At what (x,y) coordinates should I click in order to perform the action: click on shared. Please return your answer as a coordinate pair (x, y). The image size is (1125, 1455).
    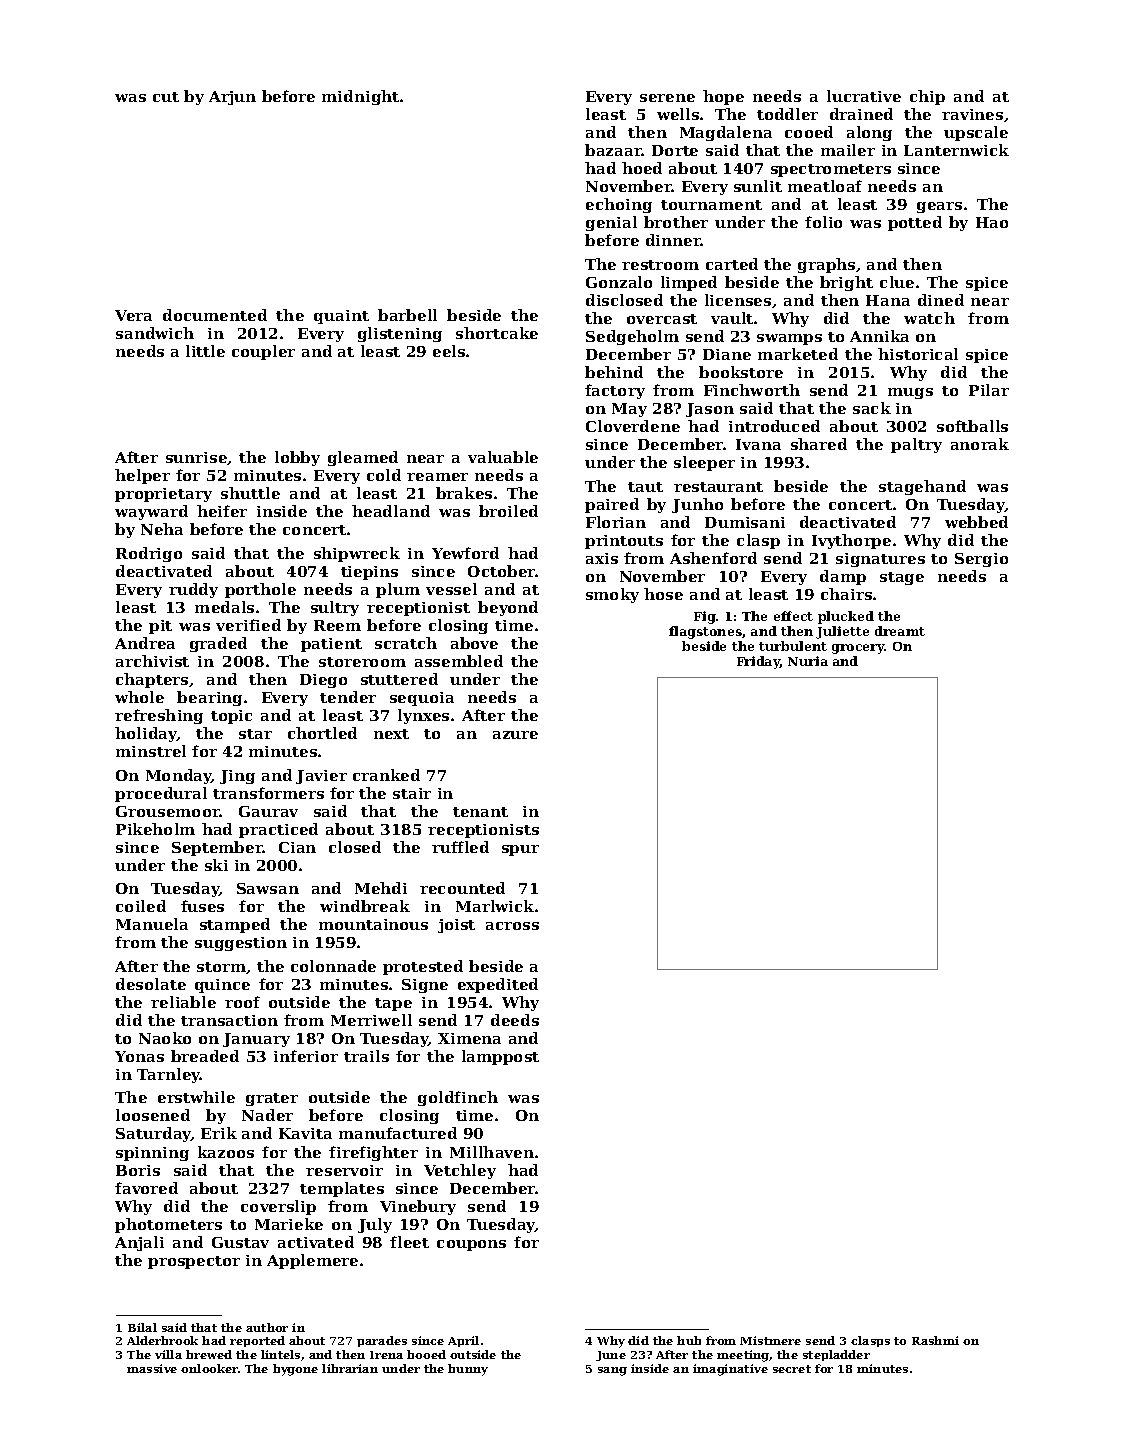
    Looking at the image, I should click on (819, 444).
